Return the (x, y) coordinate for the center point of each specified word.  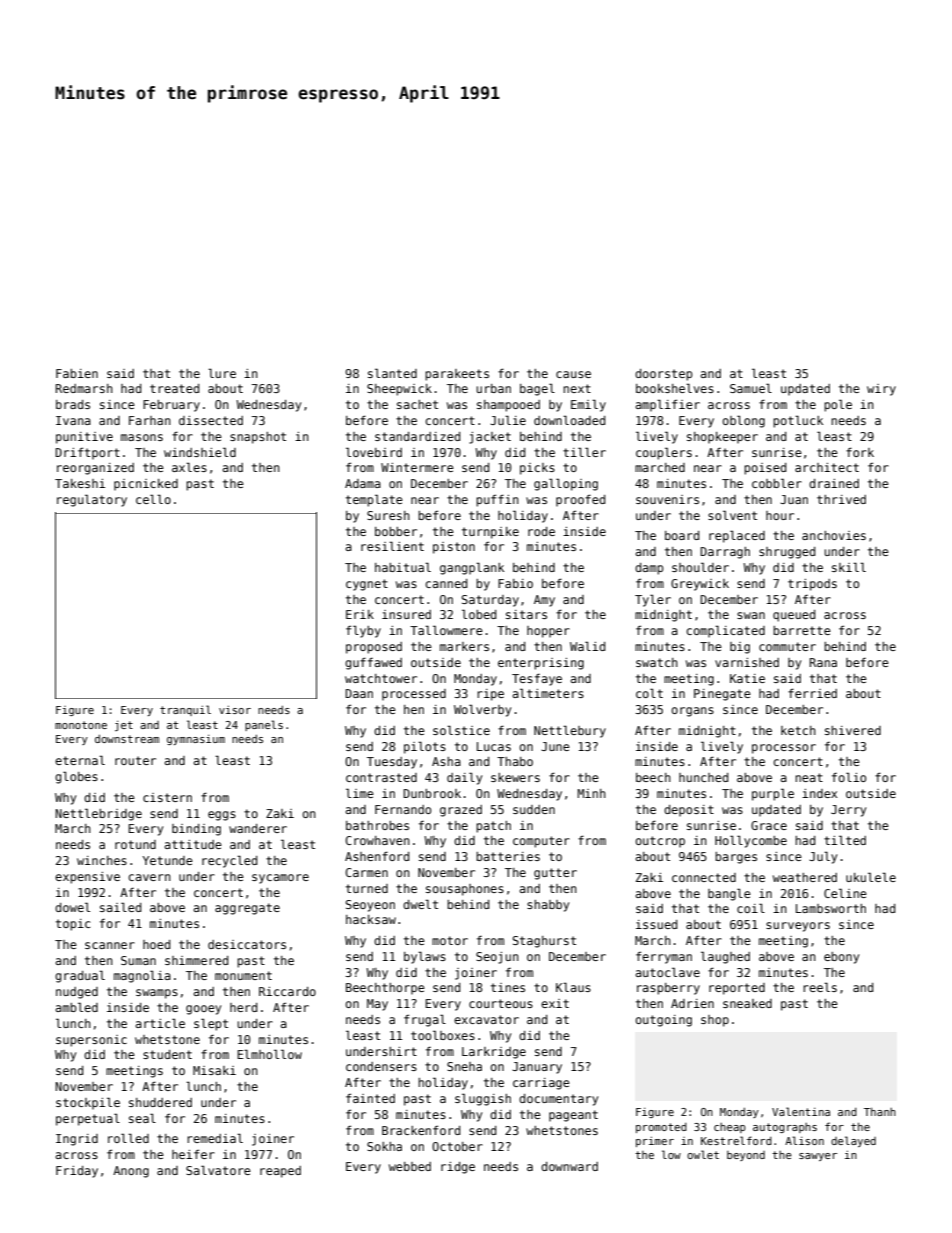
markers (464, 646)
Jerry (848, 811)
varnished (747, 662)
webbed (410, 1166)
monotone (81, 725)
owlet (703, 1154)
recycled (229, 861)
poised (765, 469)
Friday (77, 1172)
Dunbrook (432, 793)
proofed (580, 500)
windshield (200, 452)
